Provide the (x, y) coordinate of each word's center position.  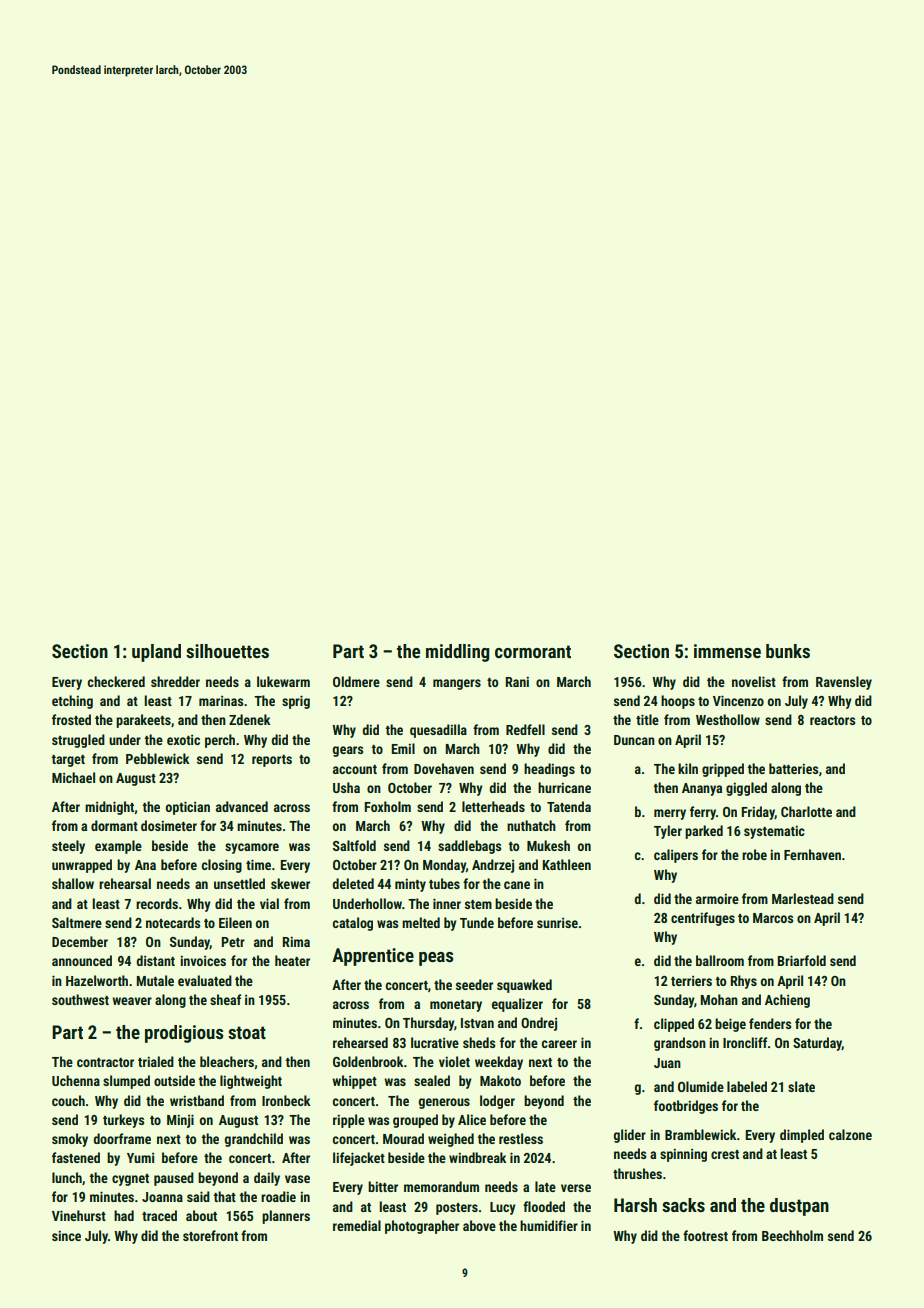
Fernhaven (812, 854)
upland (156, 653)
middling (458, 653)
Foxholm (388, 806)
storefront (210, 1235)
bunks (788, 651)
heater (292, 960)
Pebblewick (157, 758)
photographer (422, 1227)
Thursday (428, 1024)
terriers (691, 981)
